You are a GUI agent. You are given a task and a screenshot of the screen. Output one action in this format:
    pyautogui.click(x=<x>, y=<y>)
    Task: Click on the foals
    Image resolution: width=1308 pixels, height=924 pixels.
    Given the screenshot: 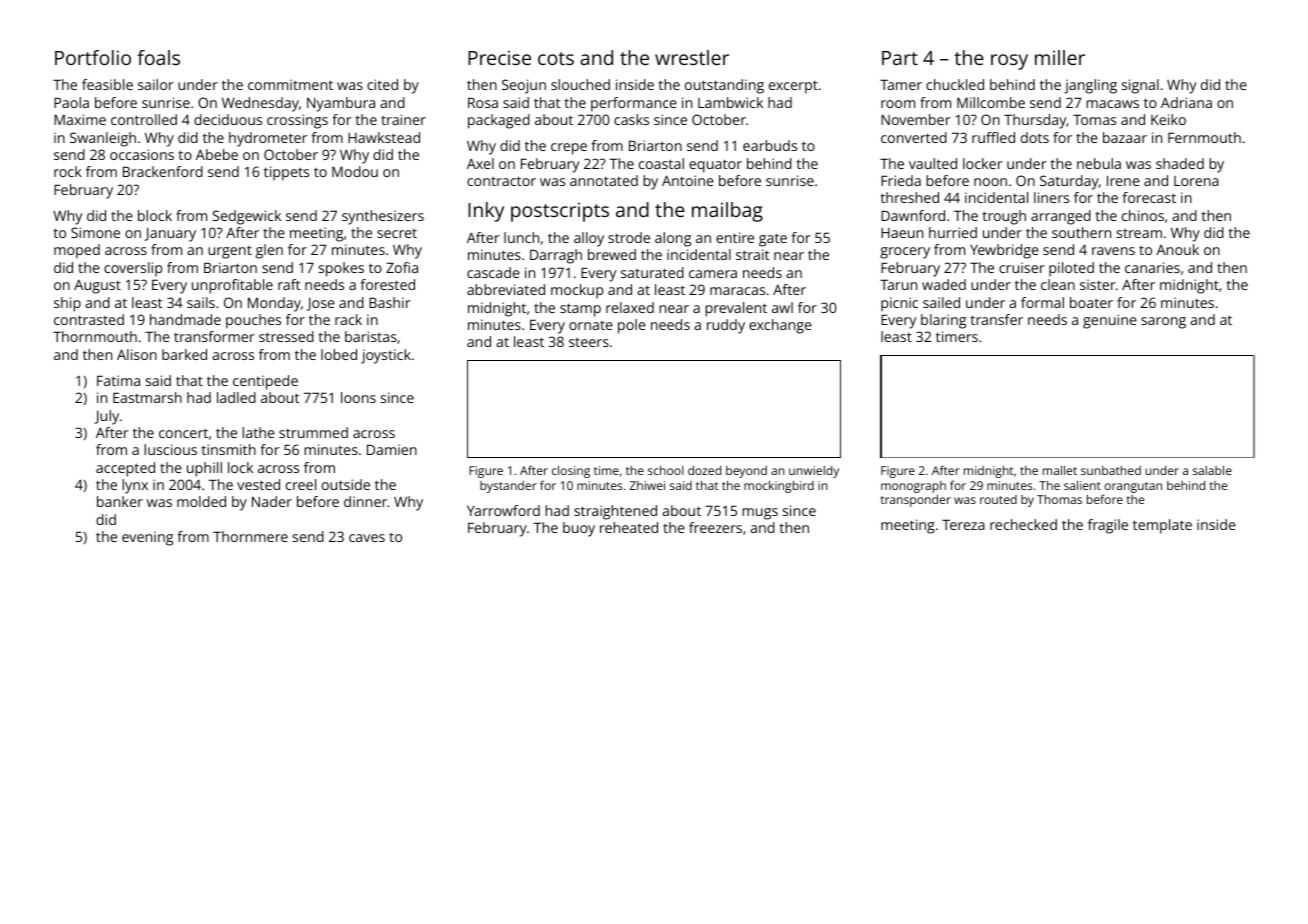 What is the action you would take?
    pyautogui.click(x=158, y=57)
